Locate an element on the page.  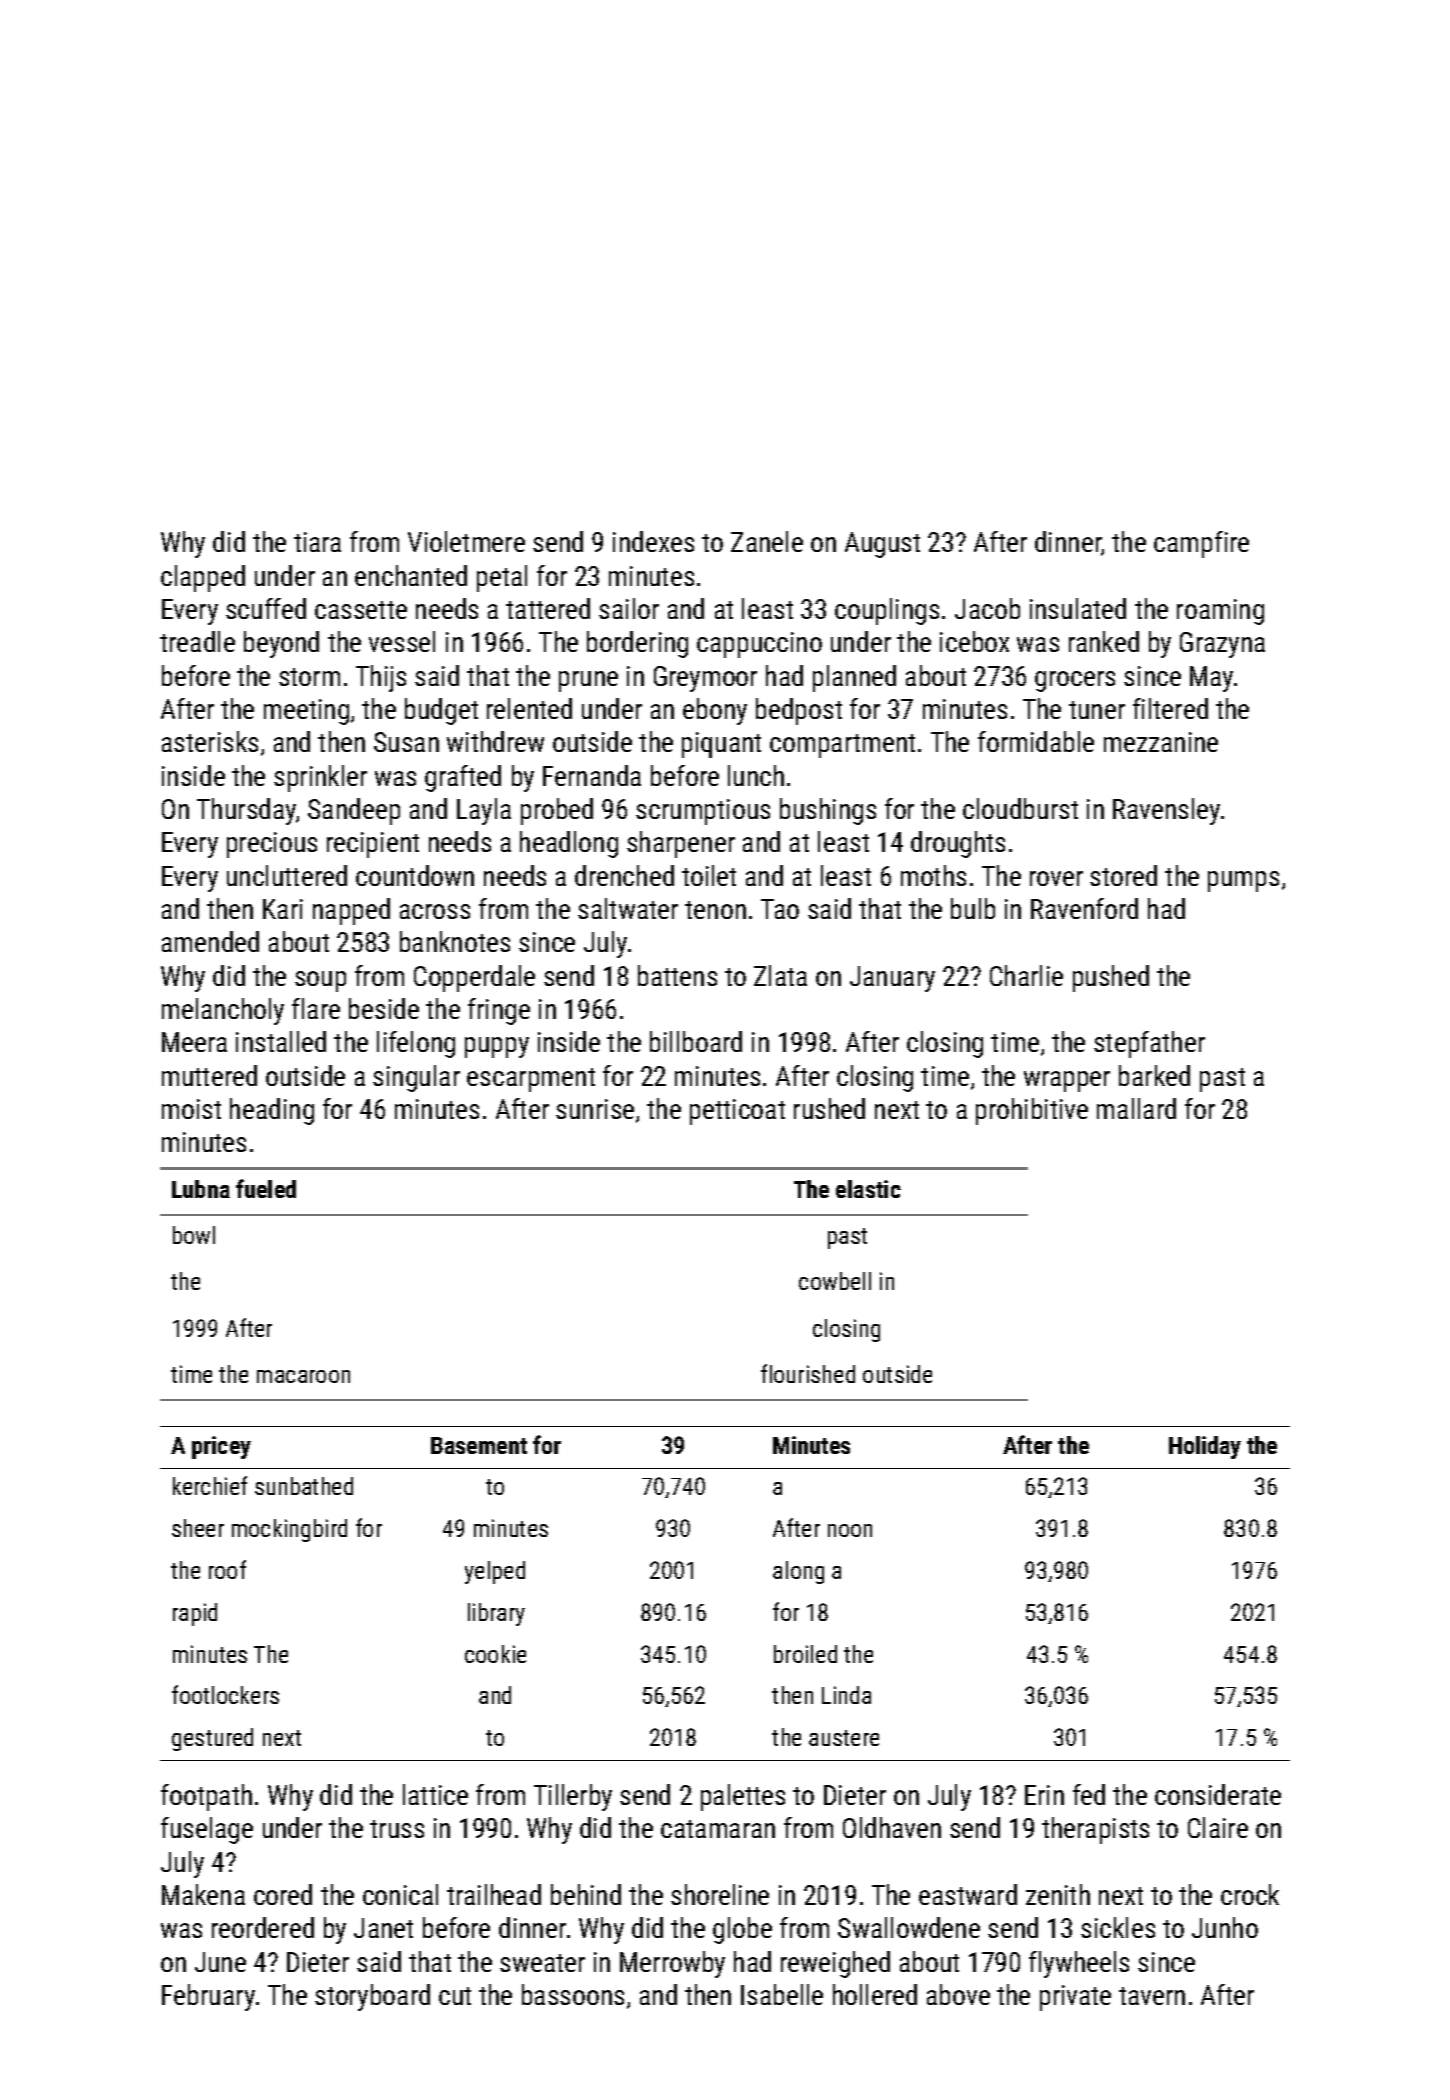
Fernanda is located at coordinates (592, 775).
